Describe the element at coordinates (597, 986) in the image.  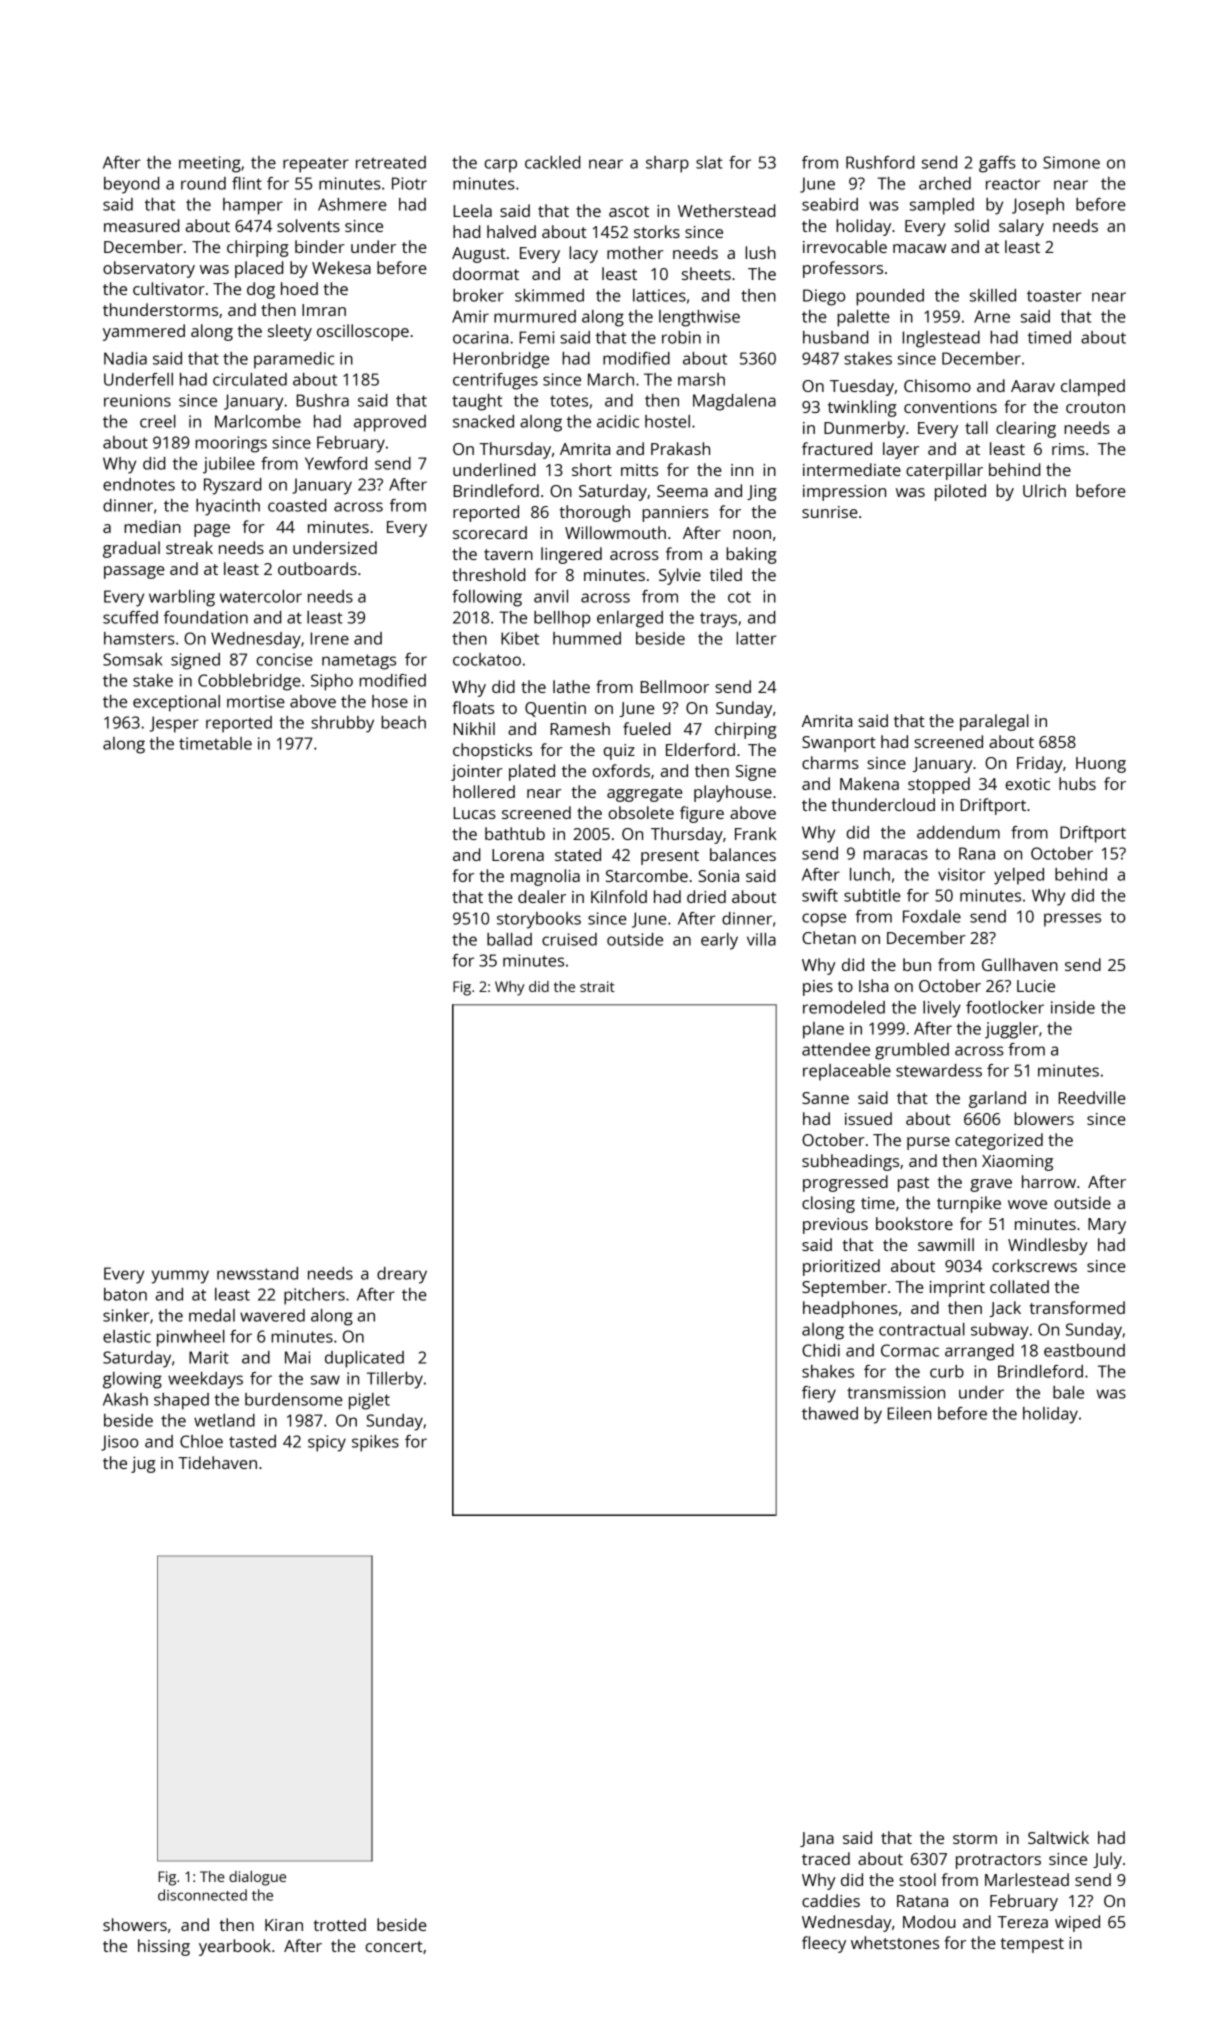
I see `strait` at that location.
